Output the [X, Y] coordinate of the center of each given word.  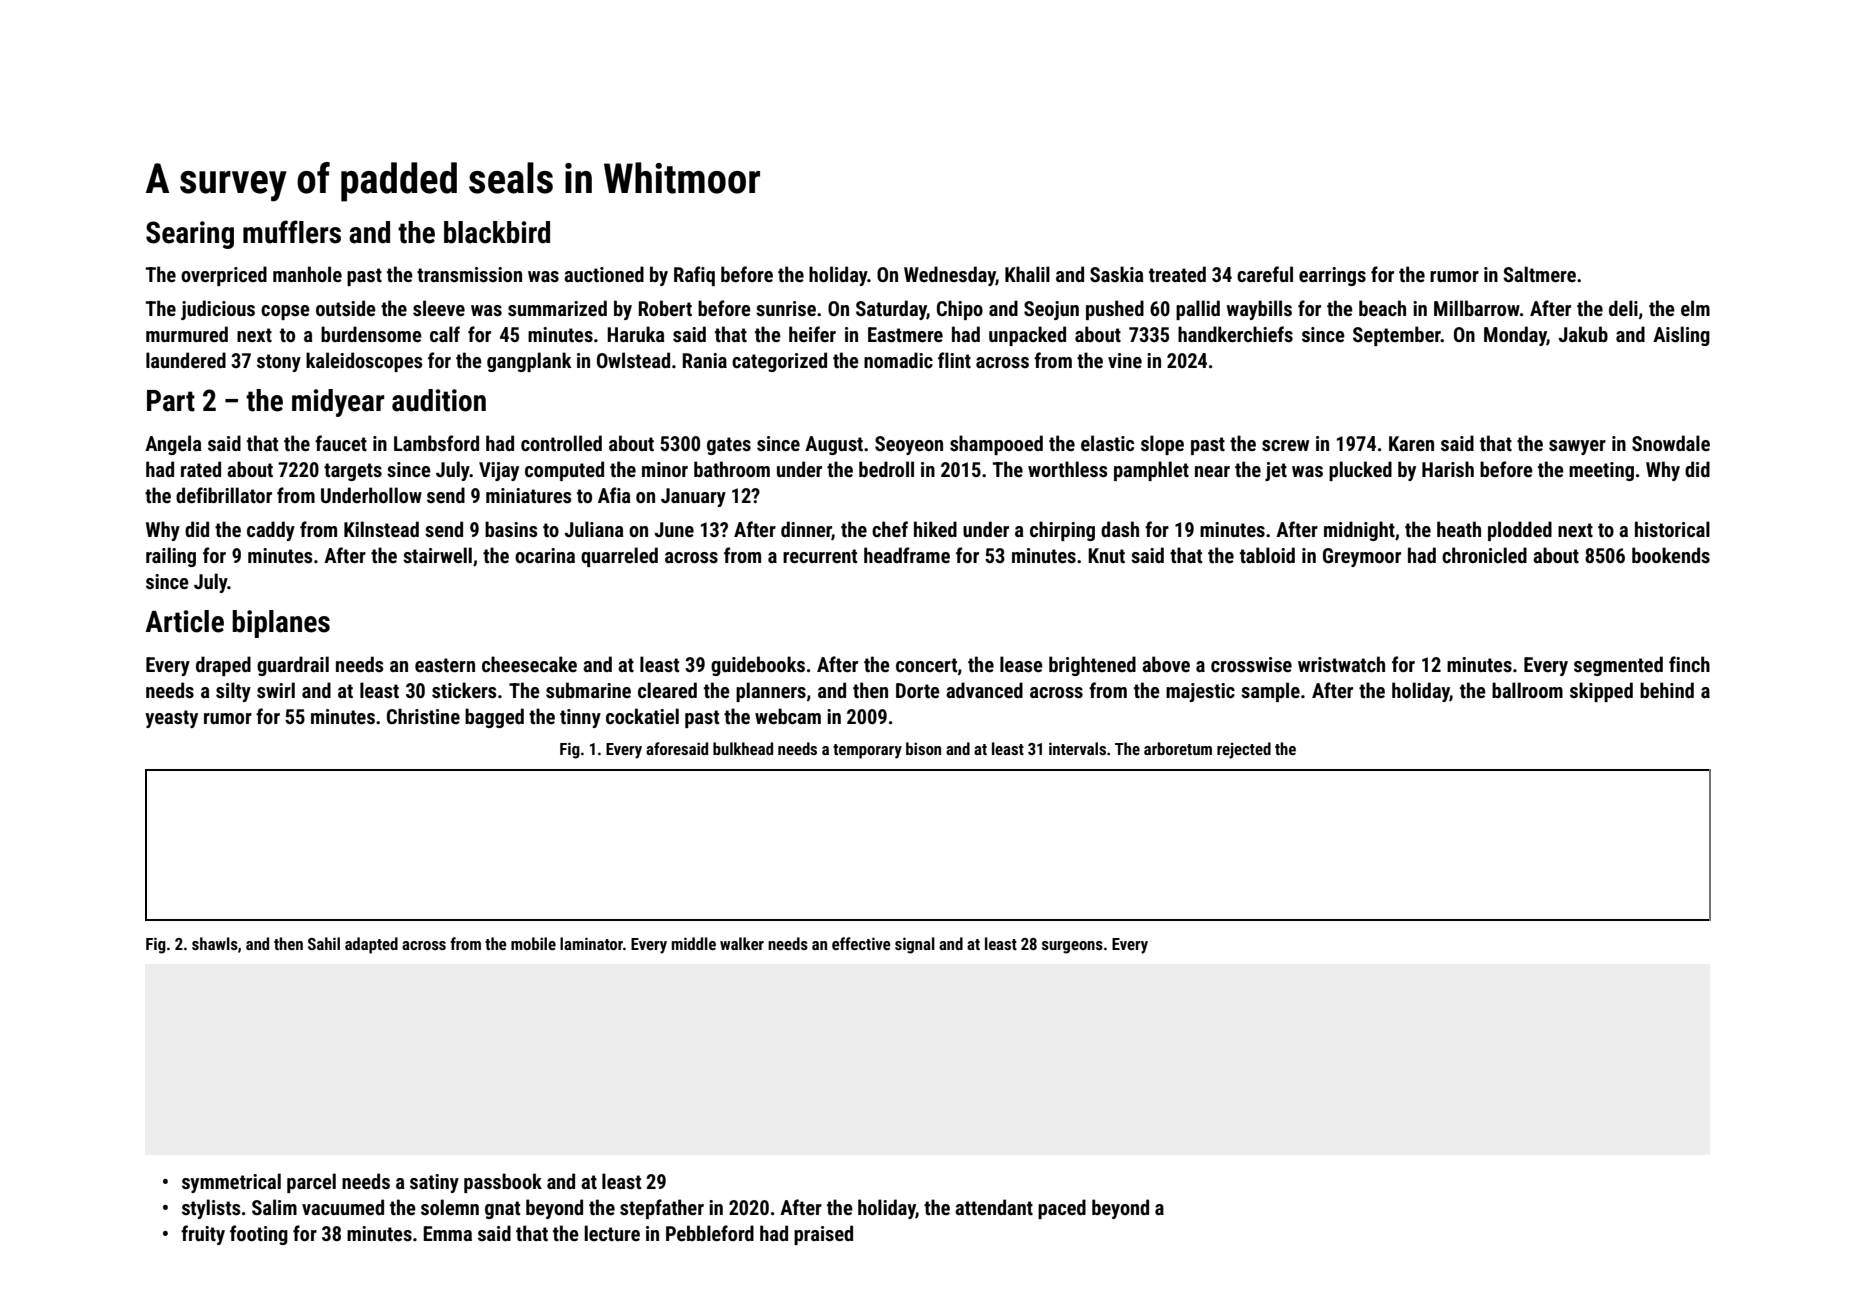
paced [1062, 1209]
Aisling [1681, 336]
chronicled [1484, 555]
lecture [612, 1233]
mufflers [292, 232]
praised [823, 1235]
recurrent [820, 556]
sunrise [786, 308]
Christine [423, 716]
